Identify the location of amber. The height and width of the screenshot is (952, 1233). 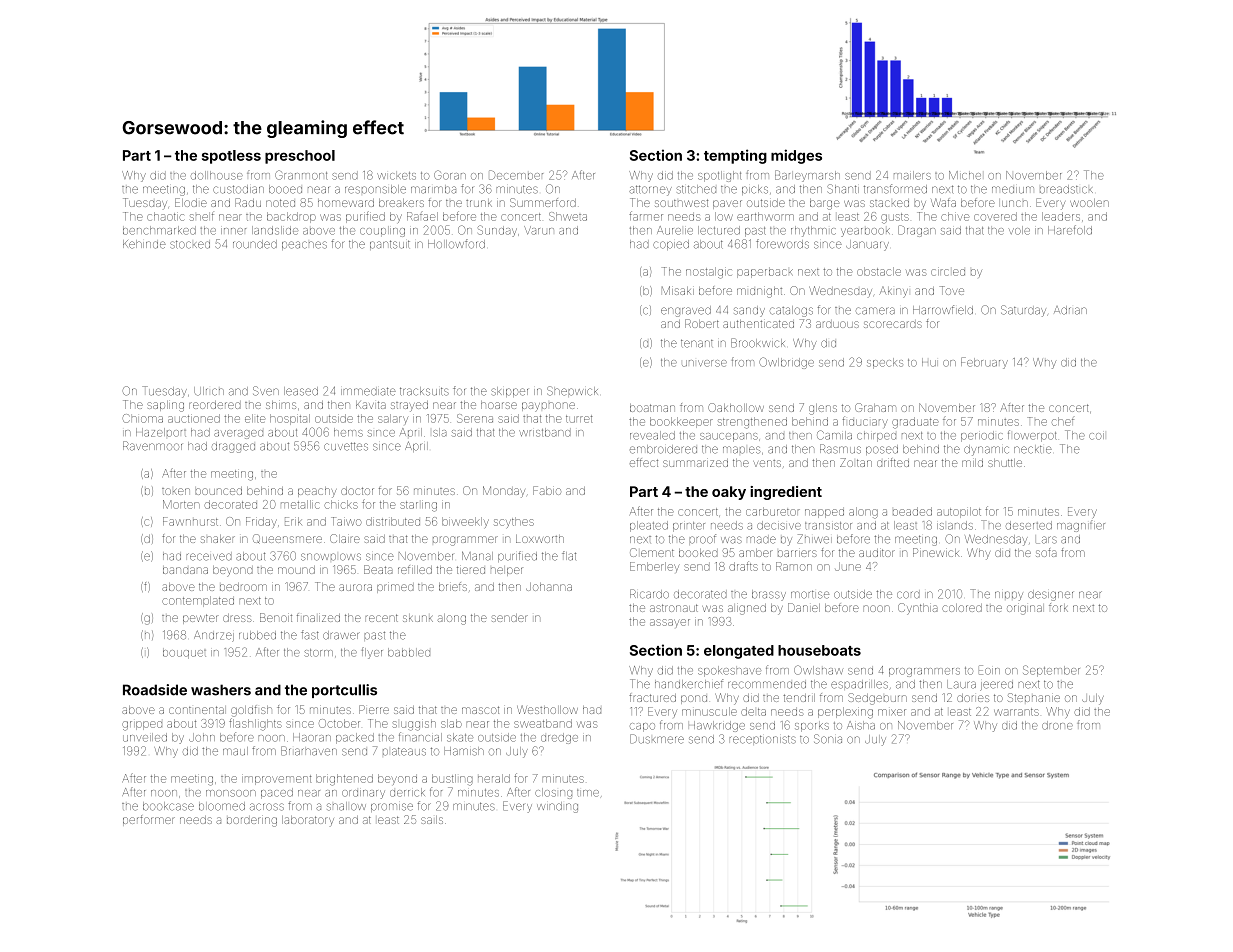
(756, 553).
